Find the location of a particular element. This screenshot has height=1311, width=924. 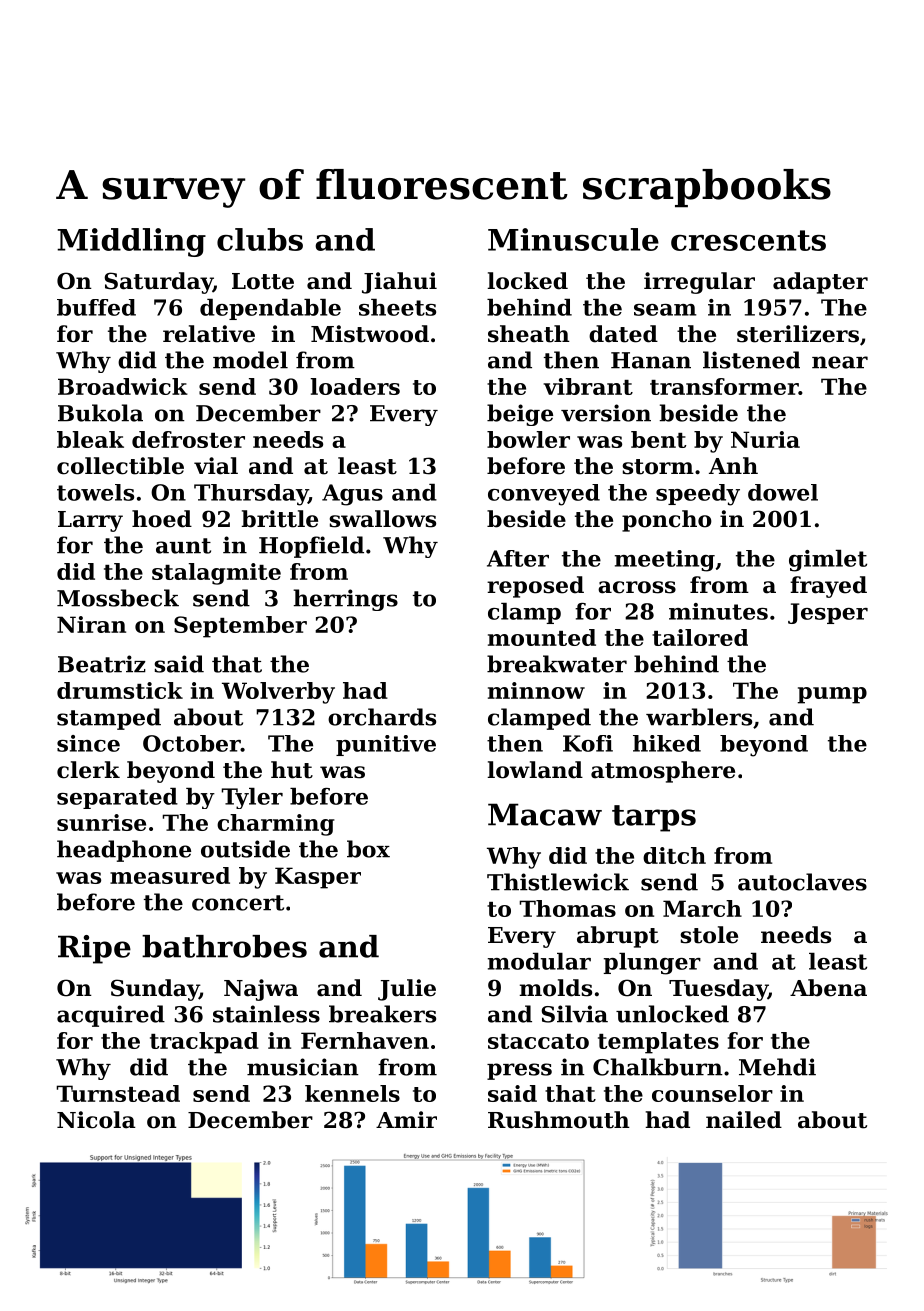

Mossbeck is located at coordinates (118, 598).
